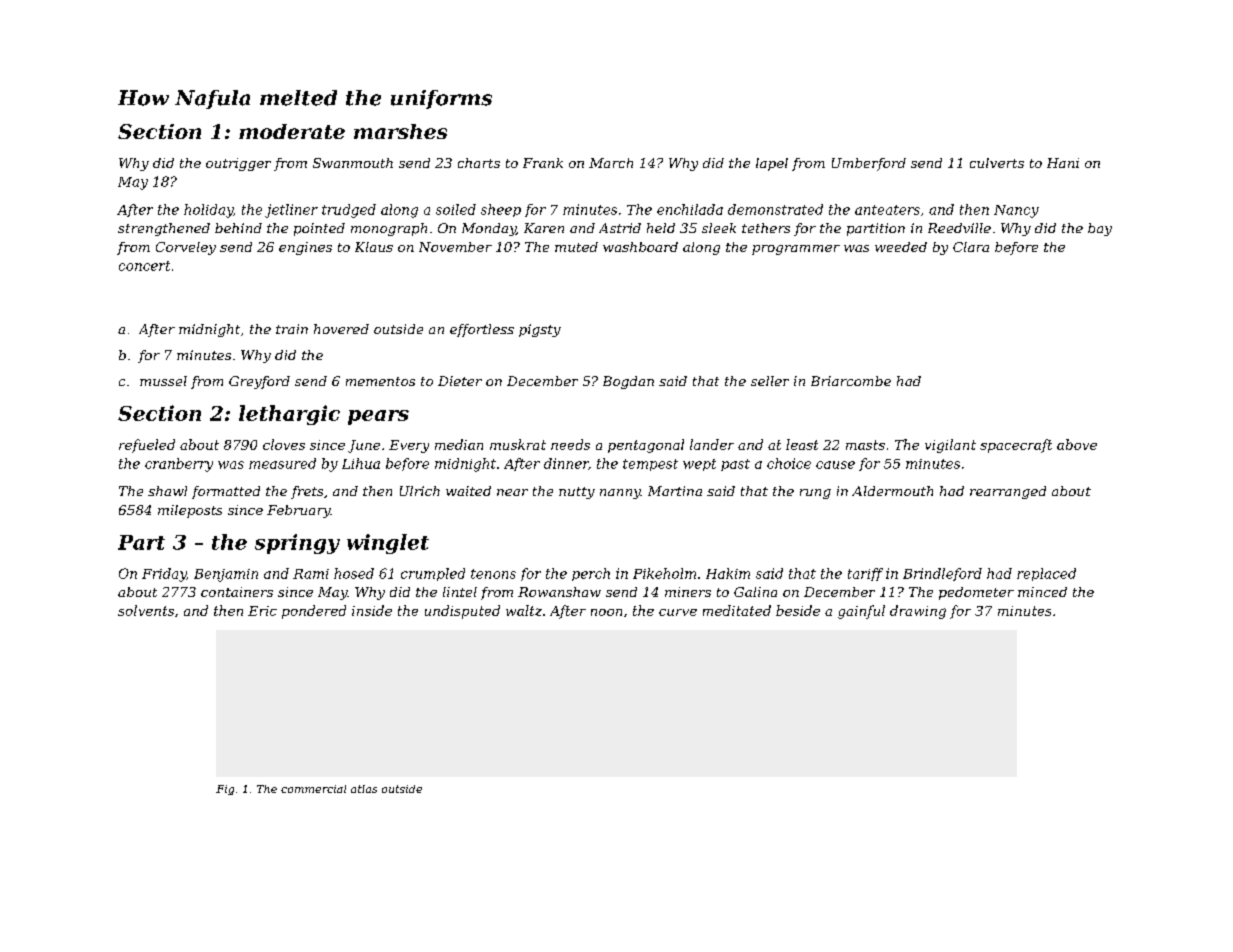 The height and width of the document is (952, 1233). What do you see at coordinates (146, 610) in the document?
I see `solvents` at bounding box center [146, 610].
